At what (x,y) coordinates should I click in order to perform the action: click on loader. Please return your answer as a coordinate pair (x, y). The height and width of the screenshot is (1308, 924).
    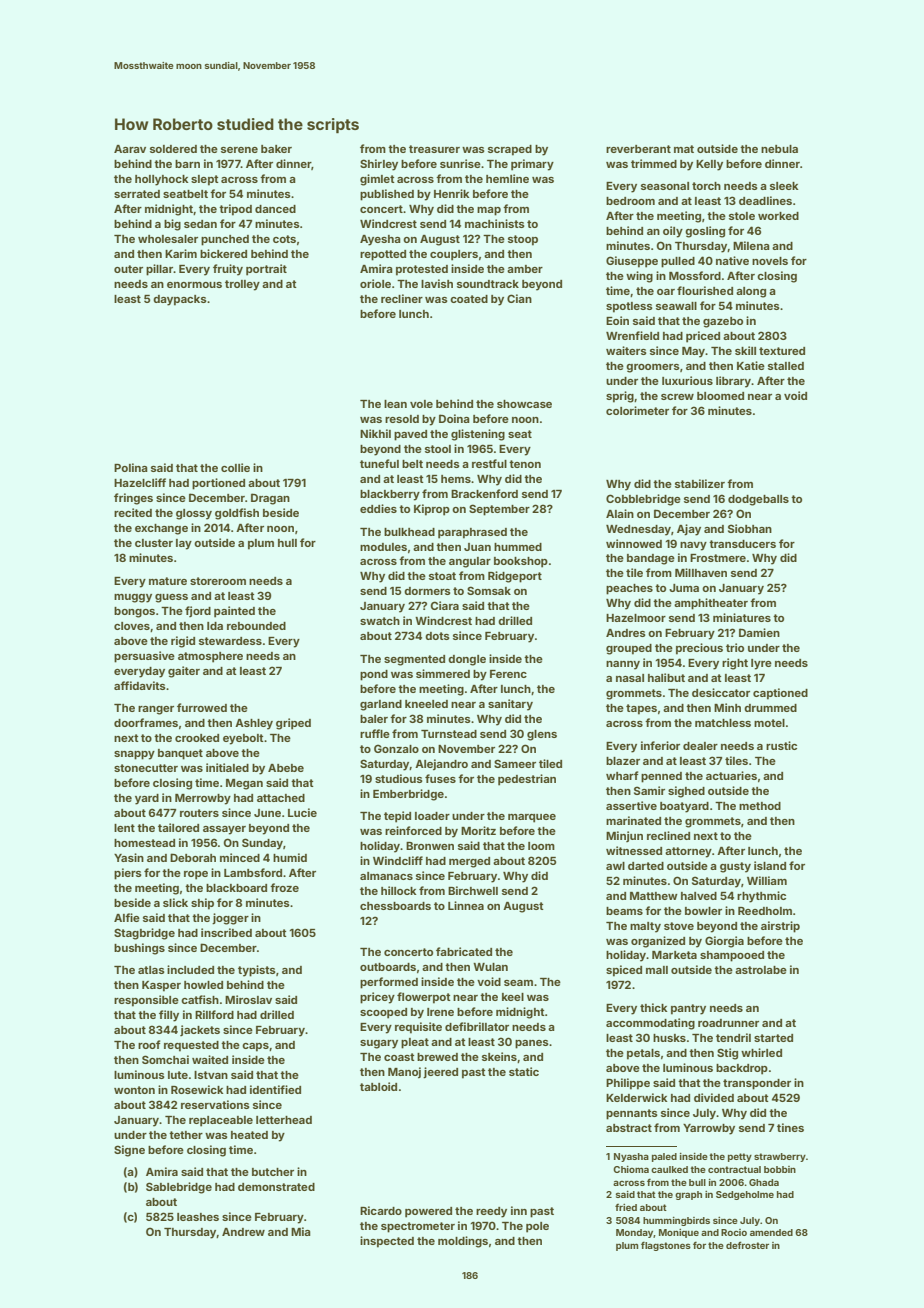
    Looking at the image, I should click on (432, 816).
